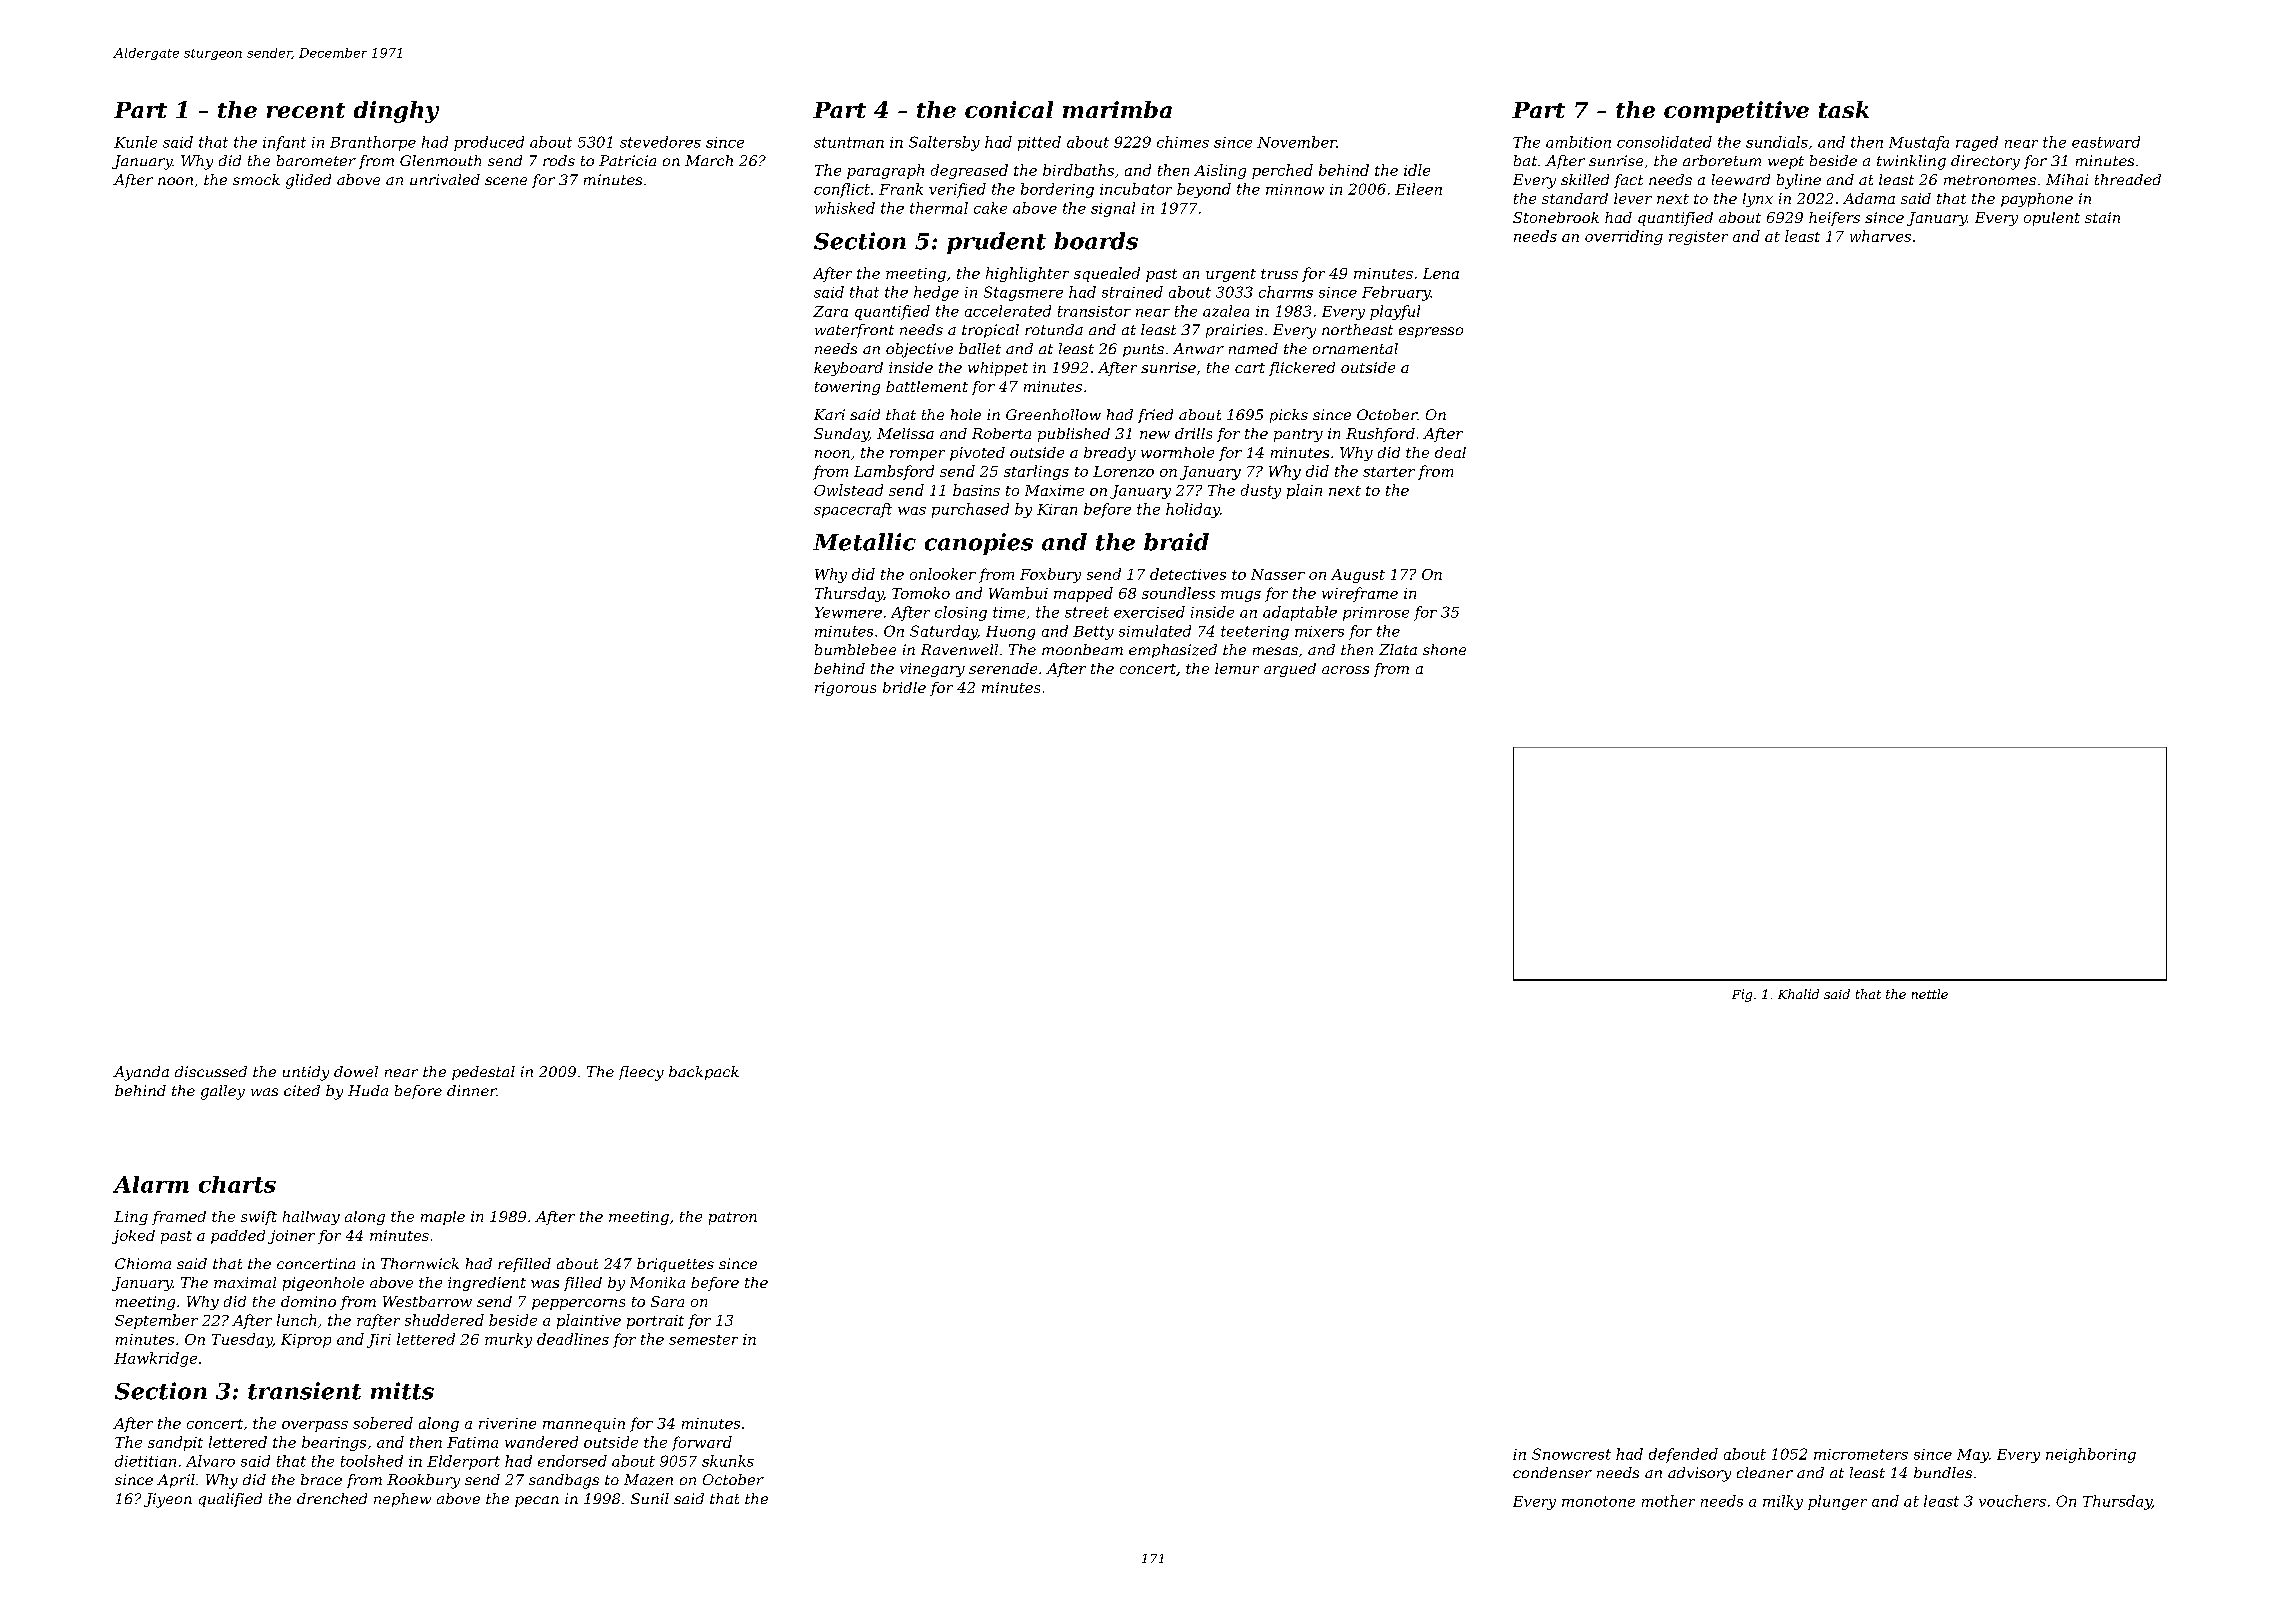  I want to click on Hawkridge, so click(155, 1359).
